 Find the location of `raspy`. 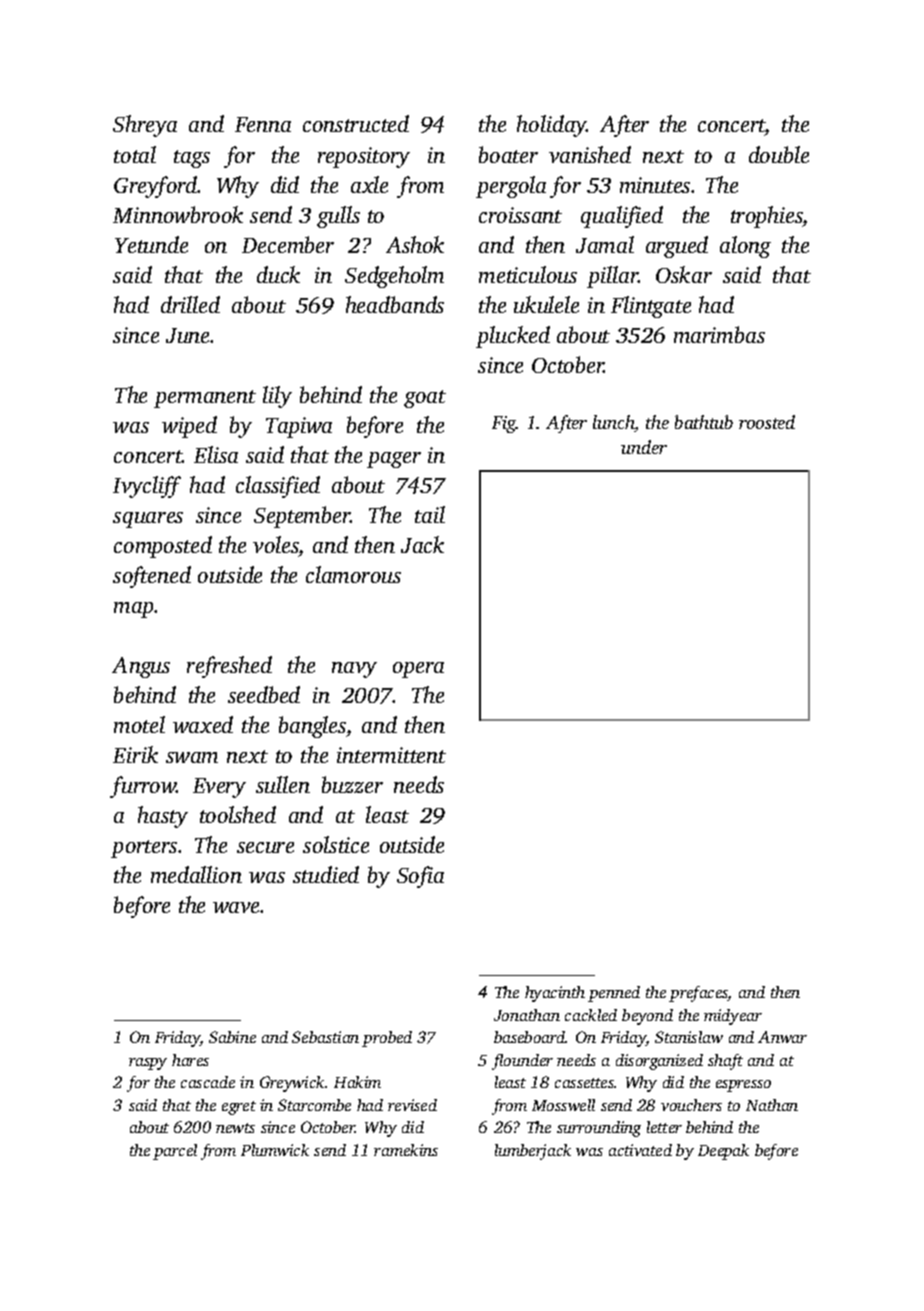

raspy is located at coordinates (148, 1064).
